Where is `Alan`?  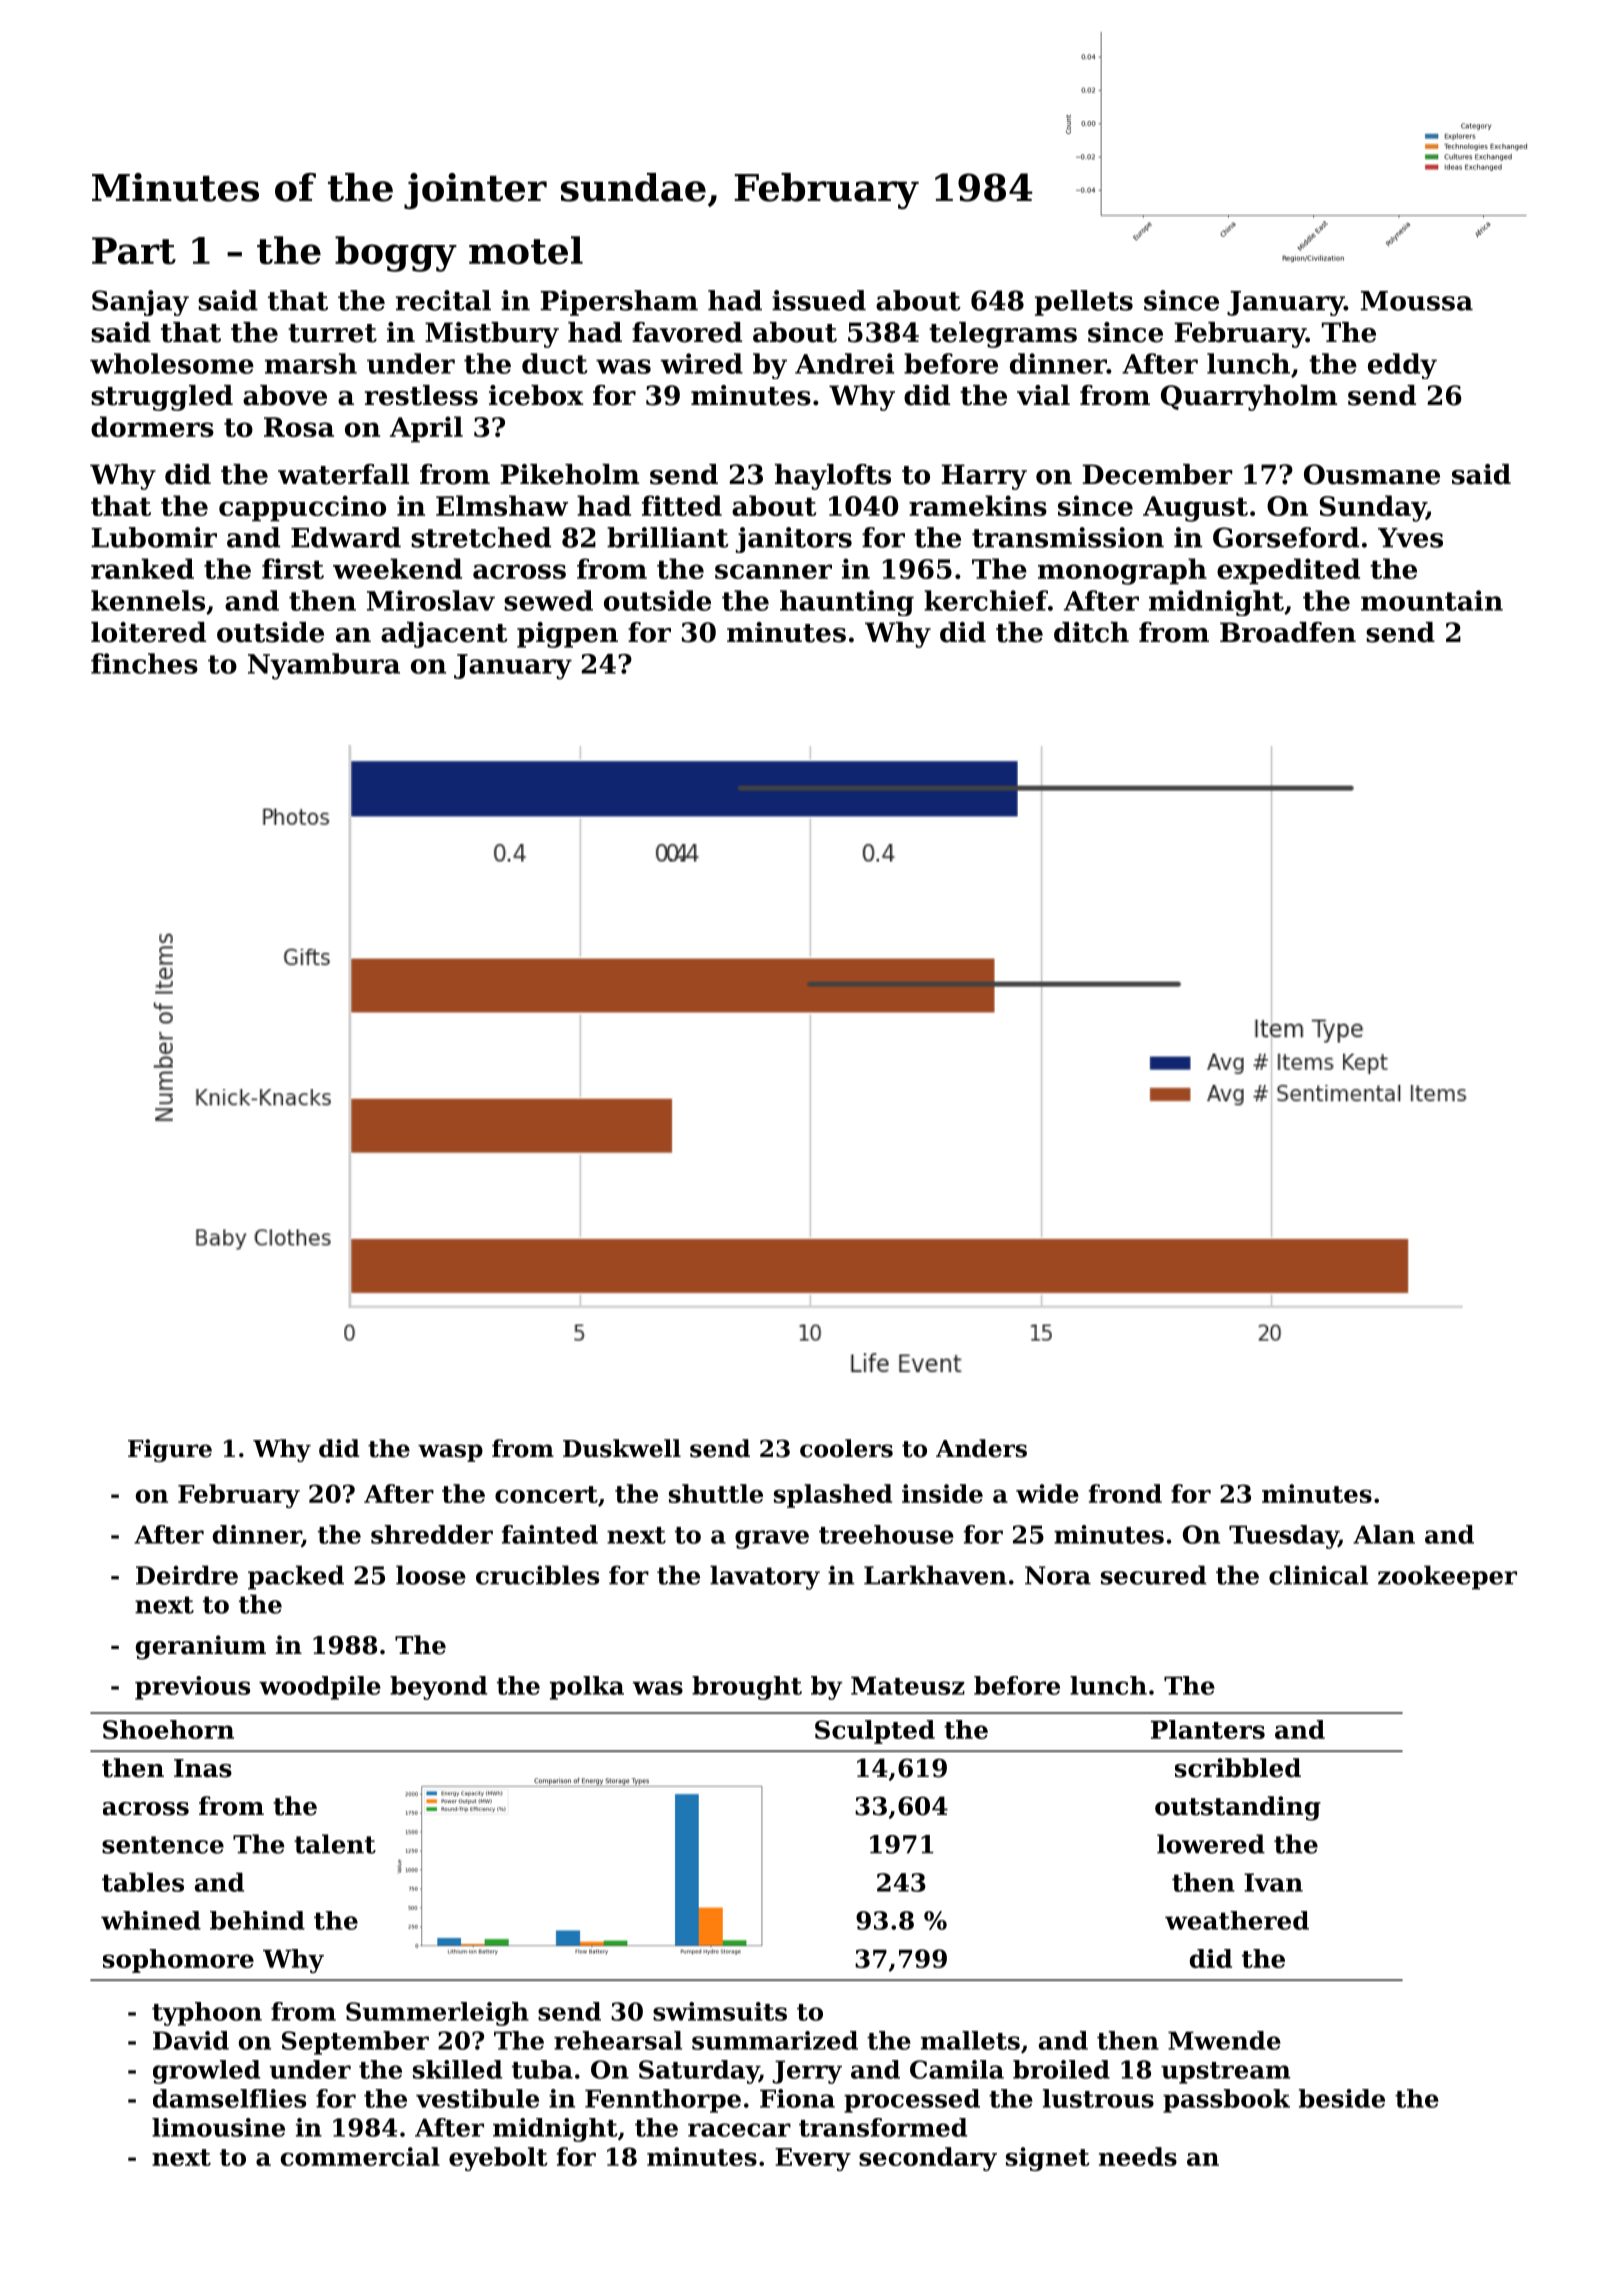 Alan is located at coordinates (1384, 1534).
